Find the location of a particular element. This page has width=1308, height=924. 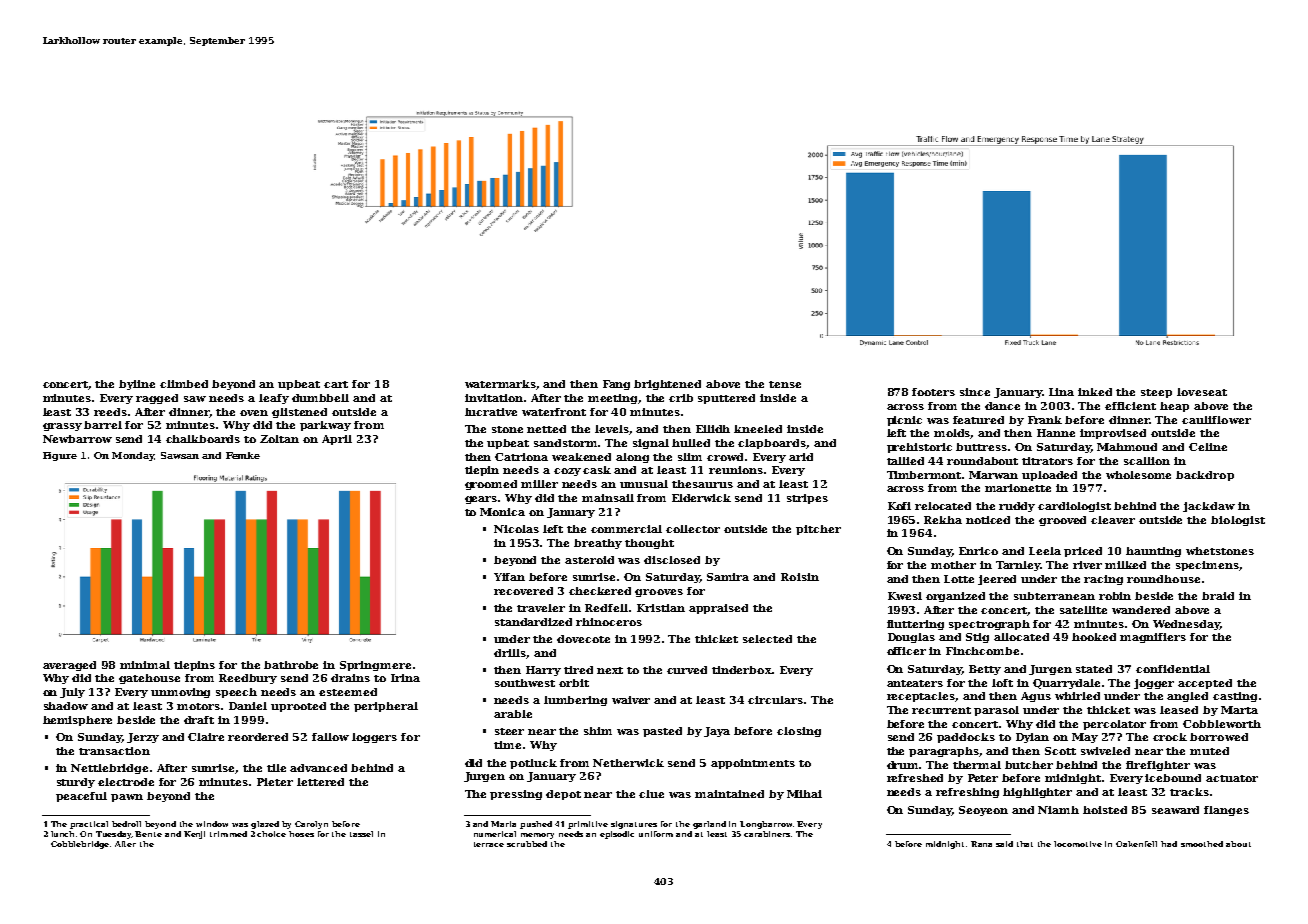

byline is located at coordinates (137, 385).
